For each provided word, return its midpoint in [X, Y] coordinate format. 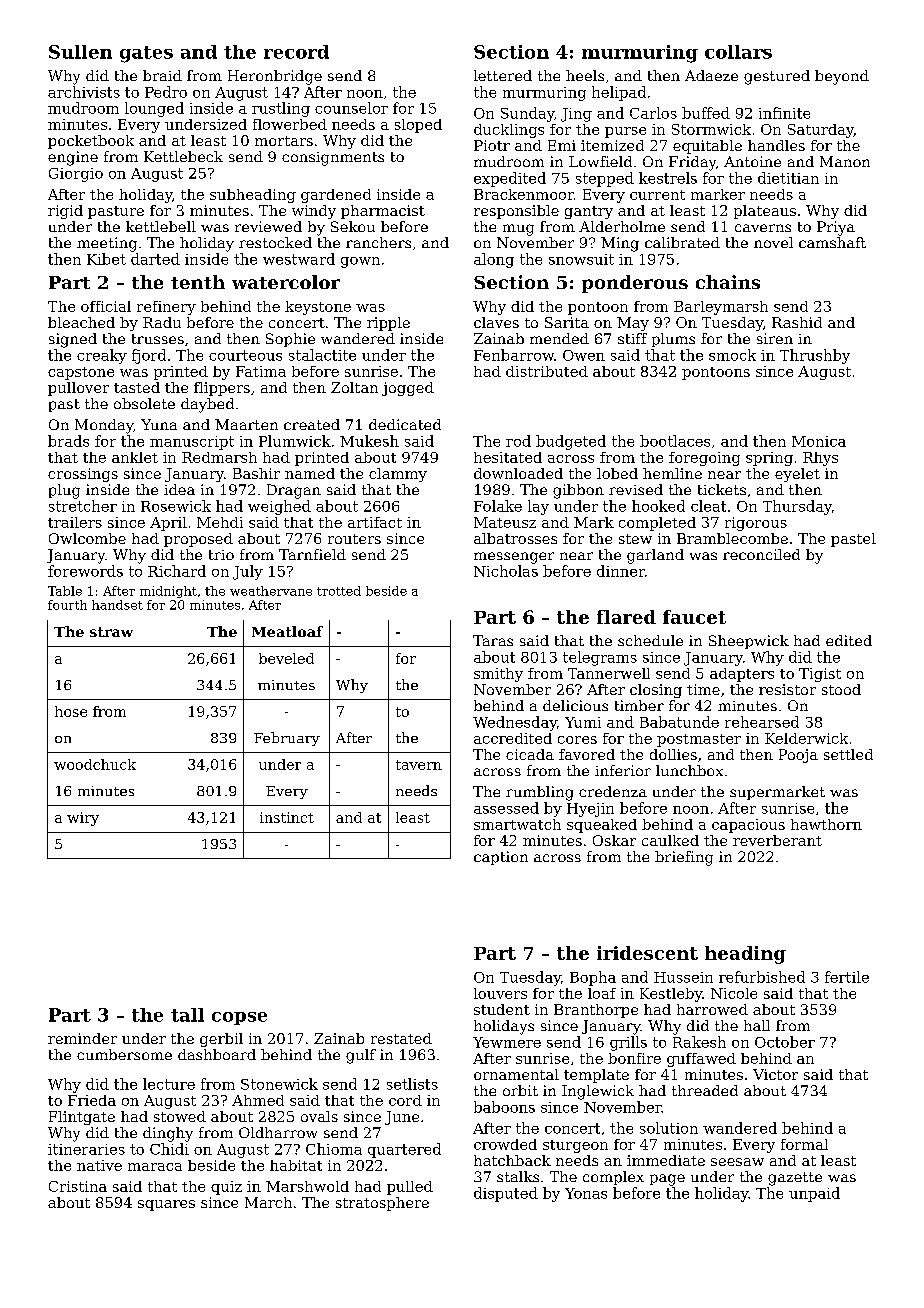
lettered [503, 75]
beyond [842, 77]
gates [146, 54]
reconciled [761, 554]
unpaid [814, 1194]
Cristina [78, 1186]
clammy [398, 475]
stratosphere [382, 1204]
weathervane [271, 591]
